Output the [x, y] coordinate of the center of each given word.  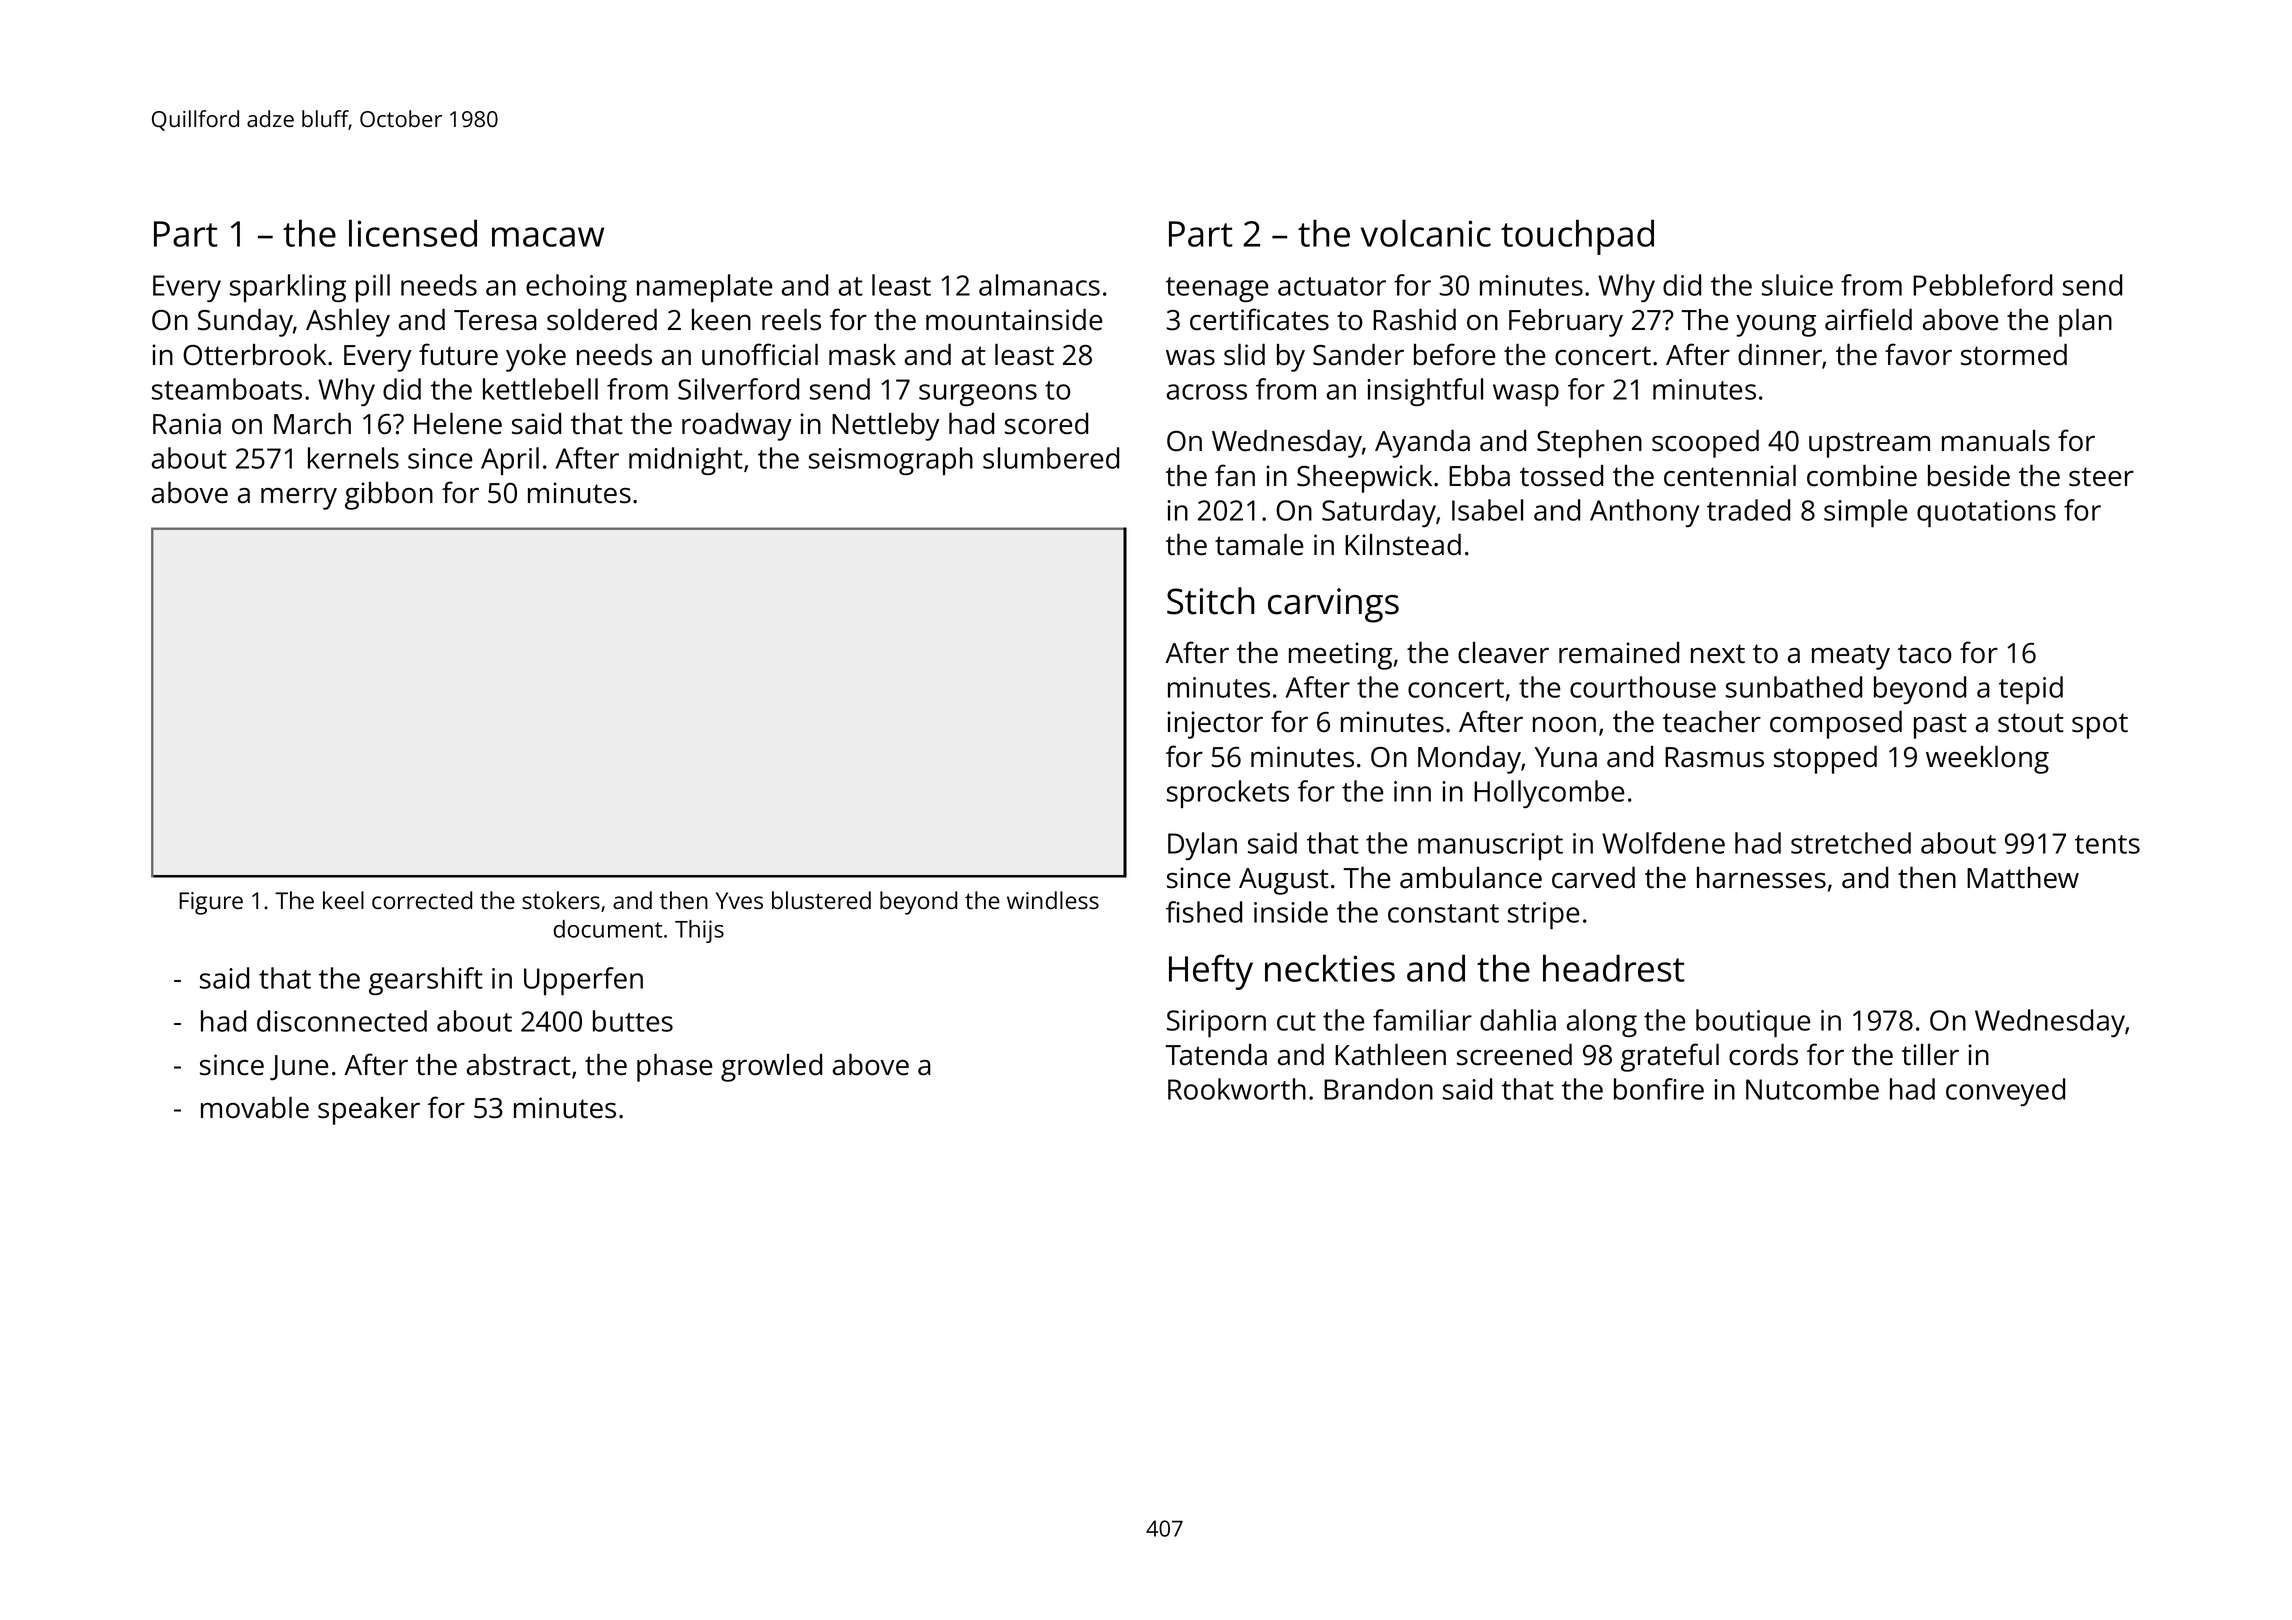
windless [1053, 900]
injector [1215, 725]
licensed [413, 233]
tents [2107, 844]
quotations [1986, 513]
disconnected [342, 1021]
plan [2085, 322]
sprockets [1228, 794]
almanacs [1039, 285]
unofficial [760, 354]
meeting [1340, 656]
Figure [211, 903]
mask [862, 355]
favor [1918, 354]
